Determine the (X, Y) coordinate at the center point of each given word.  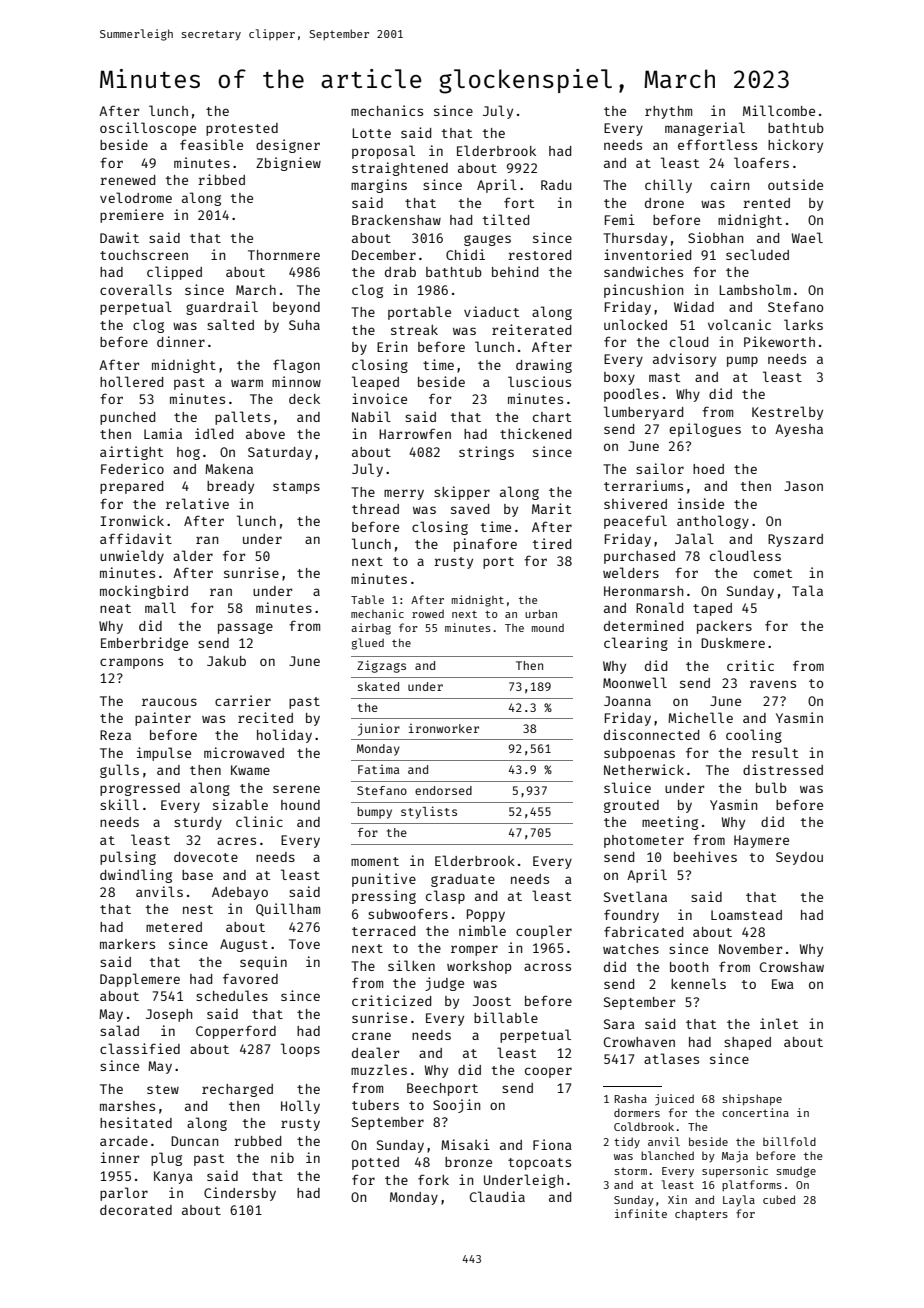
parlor (124, 1194)
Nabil (371, 416)
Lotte (371, 133)
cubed (779, 1199)
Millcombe (779, 110)
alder (193, 555)
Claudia (497, 1196)
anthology (713, 522)
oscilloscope (148, 129)
